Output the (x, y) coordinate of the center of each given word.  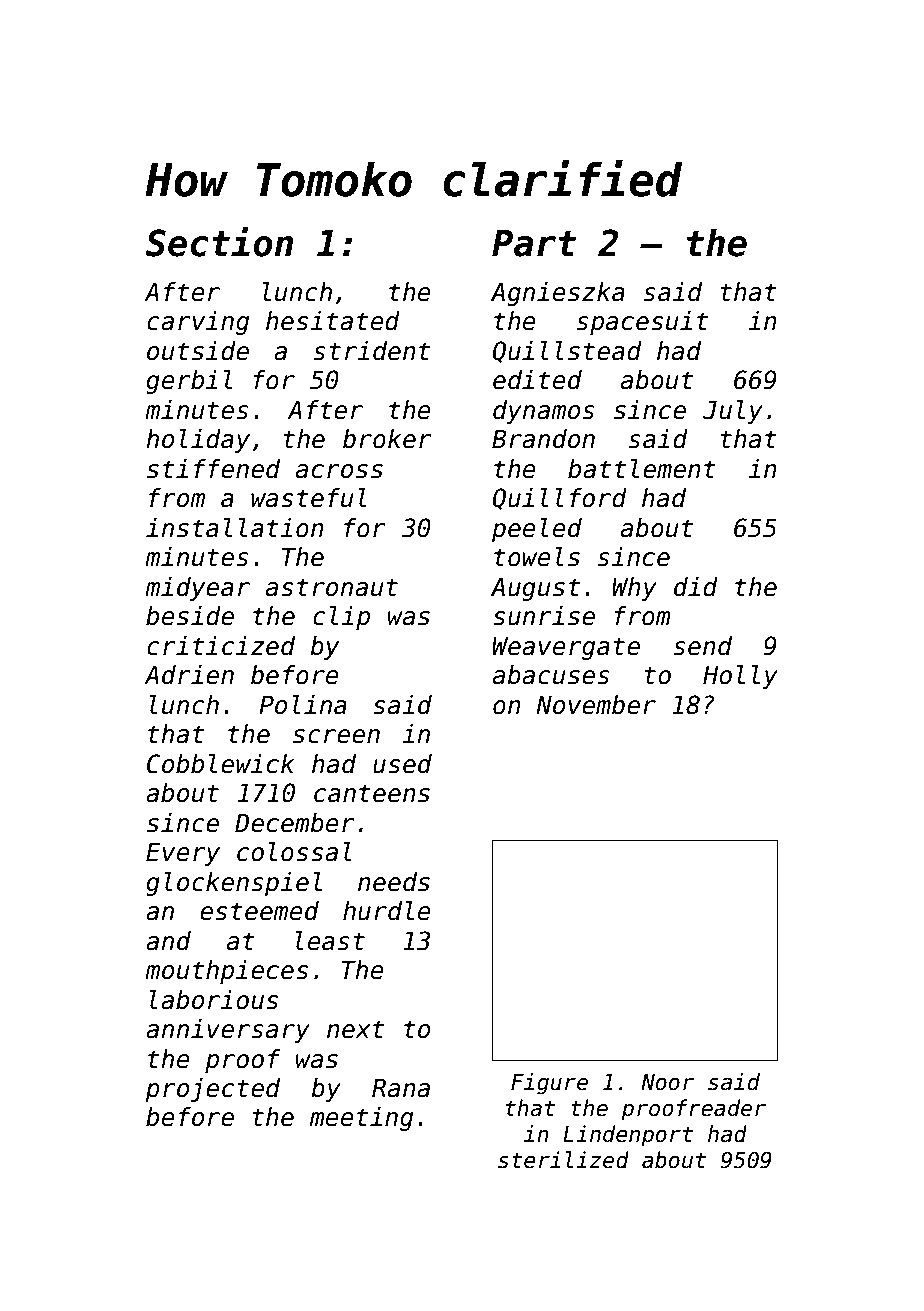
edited (537, 380)
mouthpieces (226, 972)
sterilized (563, 1160)
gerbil (189, 382)
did (696, 587)
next (355, 1029)
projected (212, 1090)
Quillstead (567, 352)
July (733, 412)
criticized (221, 646)
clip (341, 618)
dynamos (544, 412)
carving (198, 323)
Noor (667, 1082)
